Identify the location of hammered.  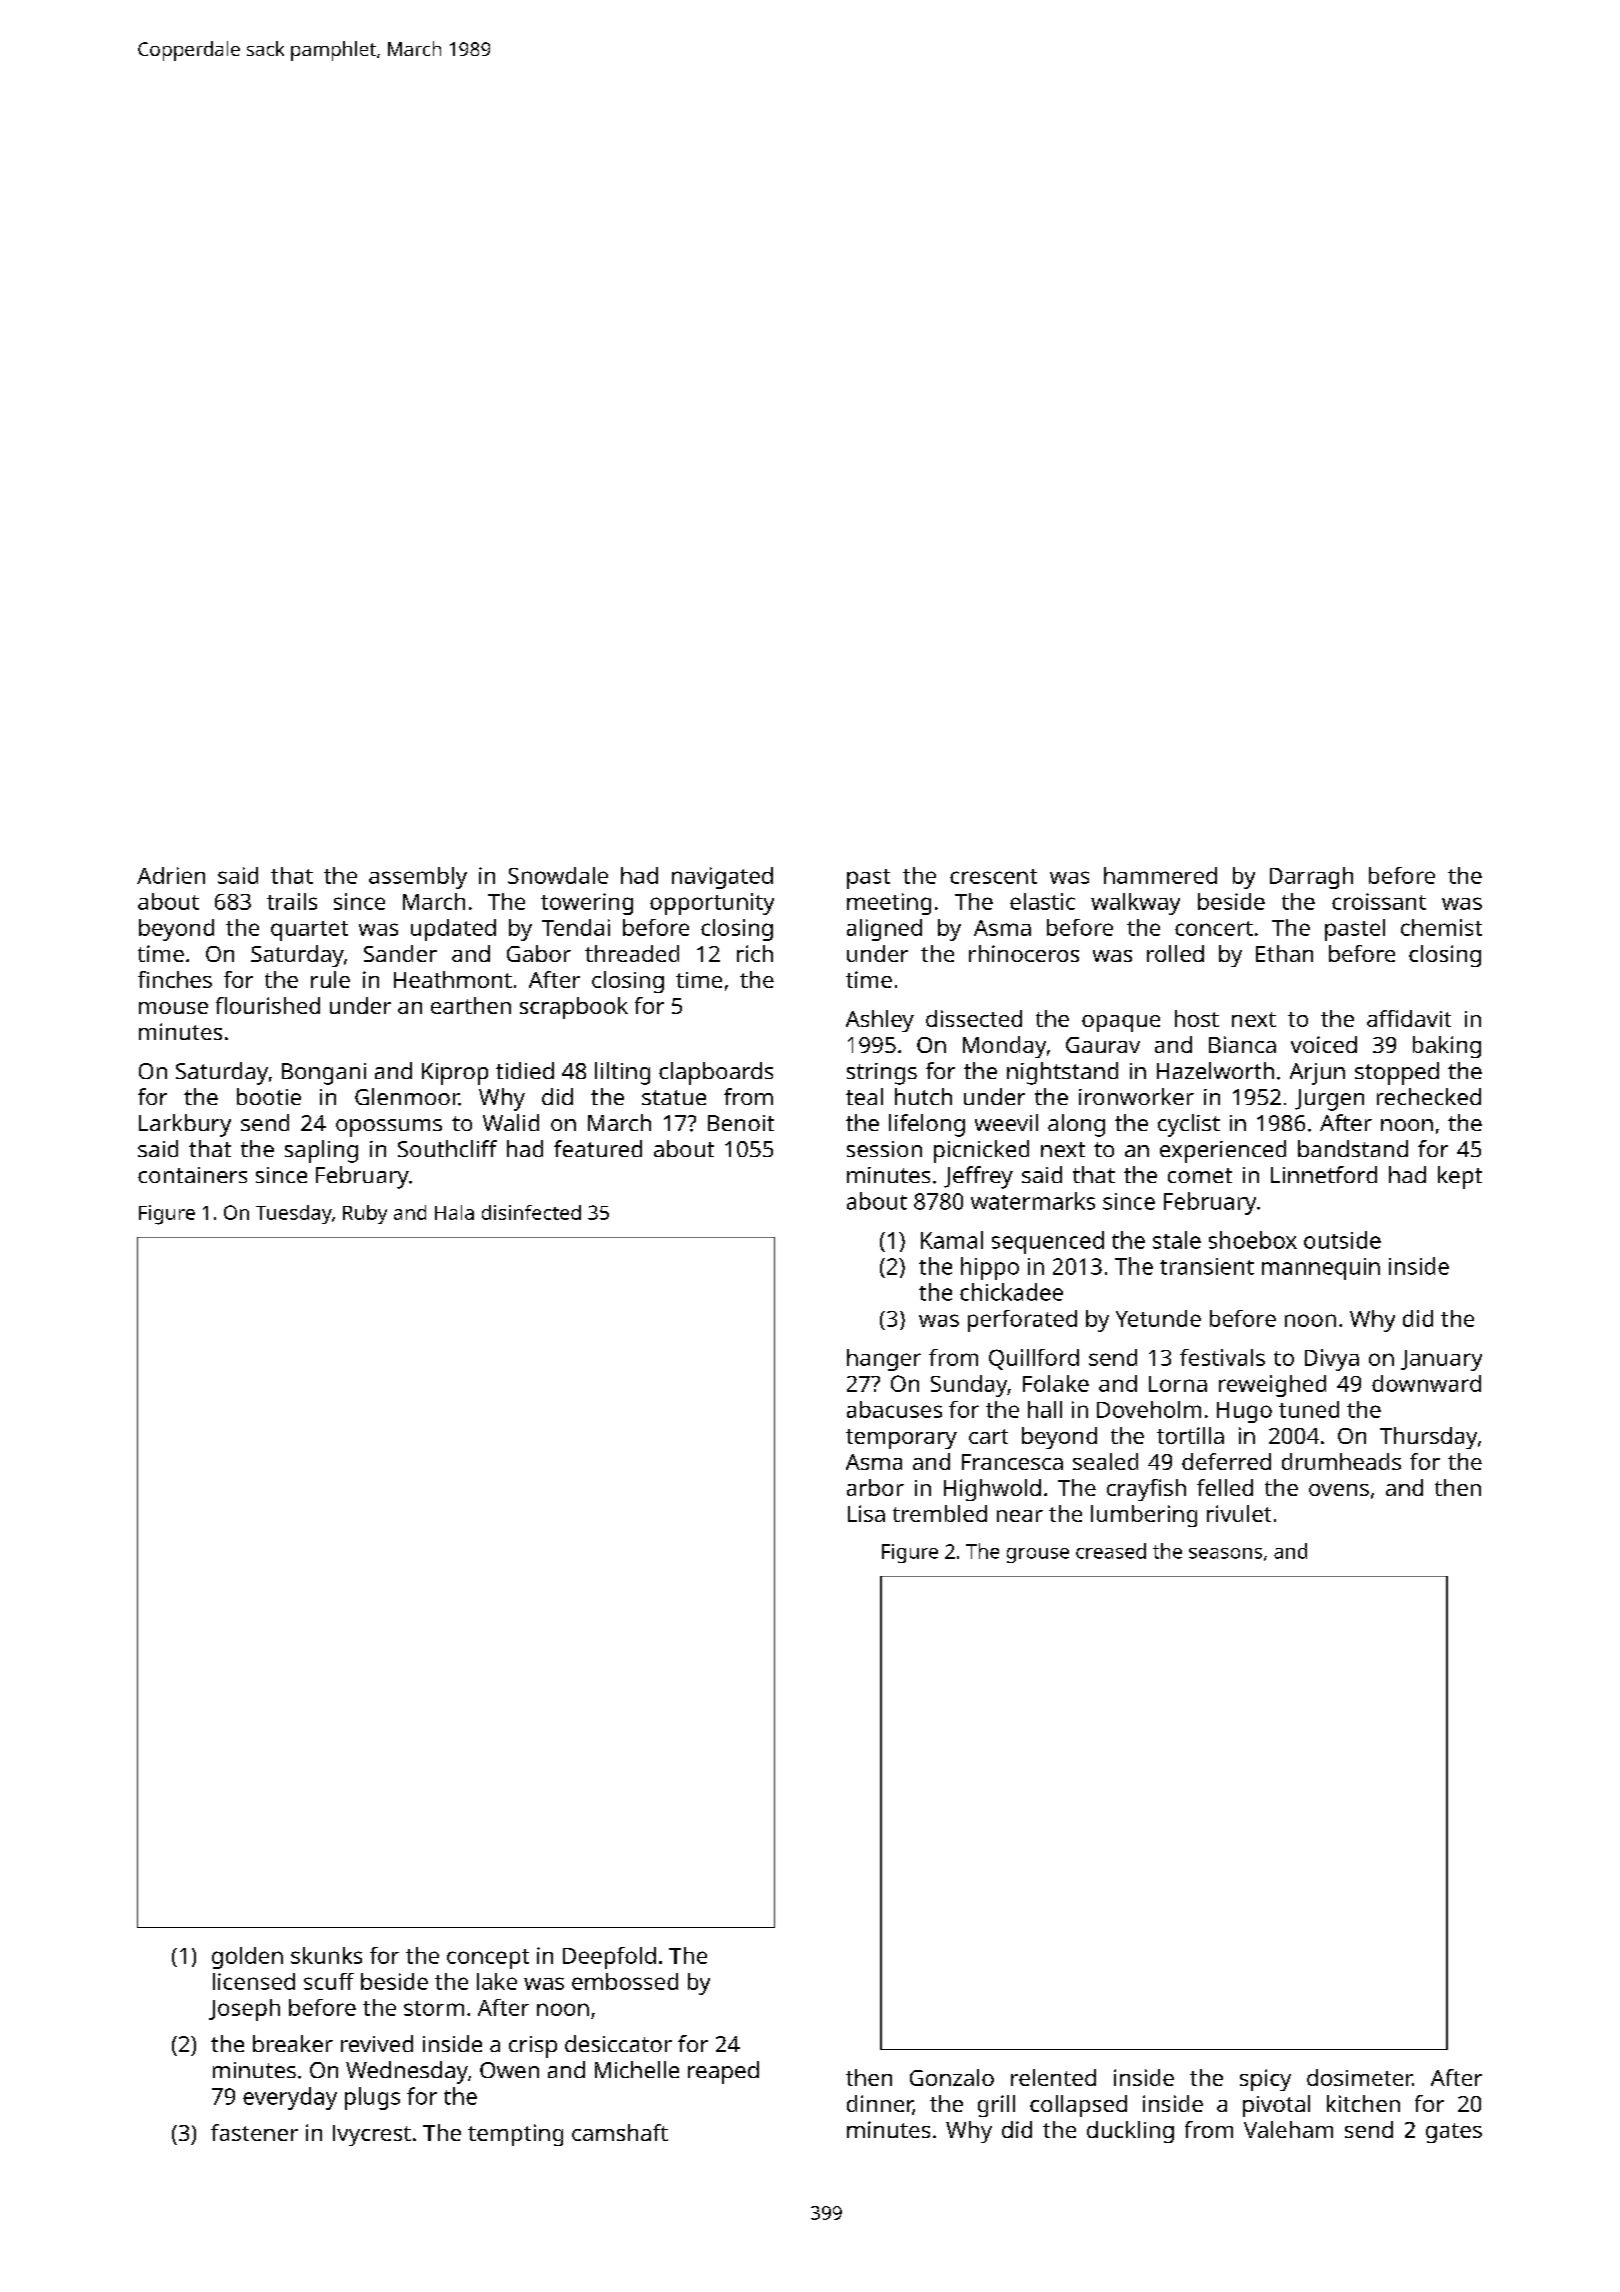
(1160, 875).
